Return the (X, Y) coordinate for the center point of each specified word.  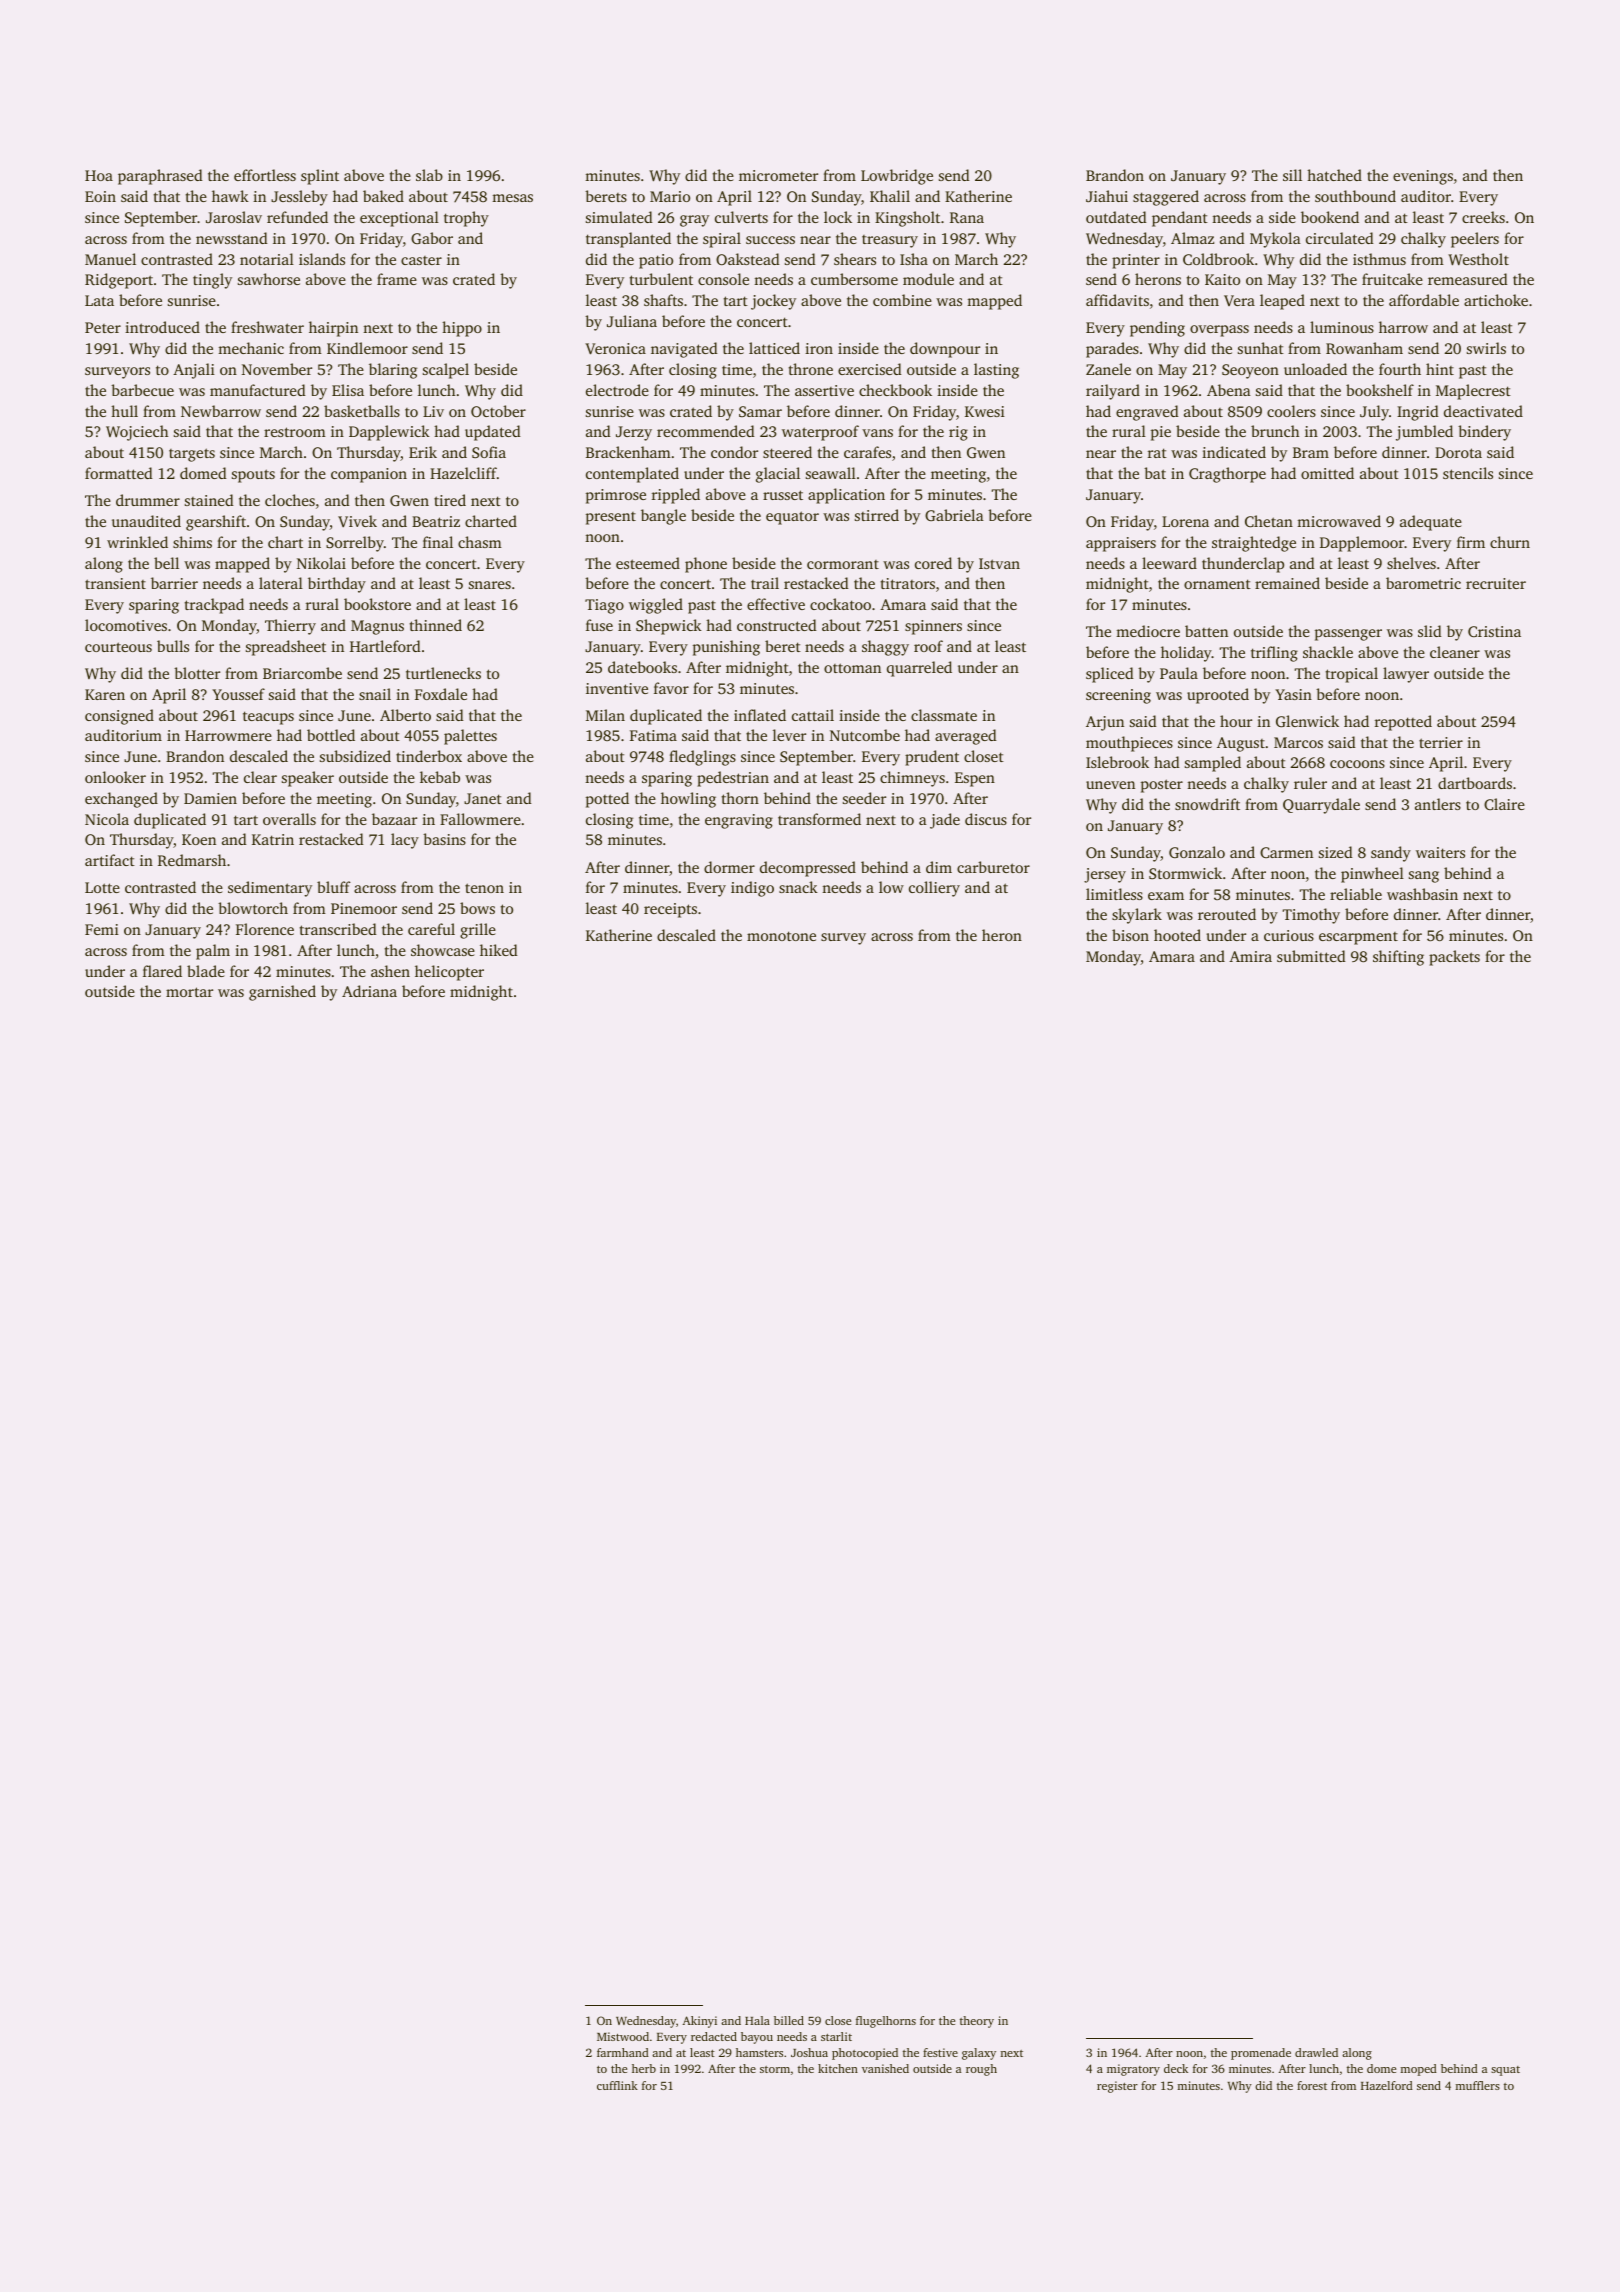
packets (1454, 958)
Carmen (1286, 852)
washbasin (1422, 894)
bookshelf (1380, 390)
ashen (390, 971)
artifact (110, 860)
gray (694, 221)
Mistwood (623, 2036)
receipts (670, 910)
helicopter (449, 973)
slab (429, 175)
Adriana (369, 991)
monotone (781, 936)
